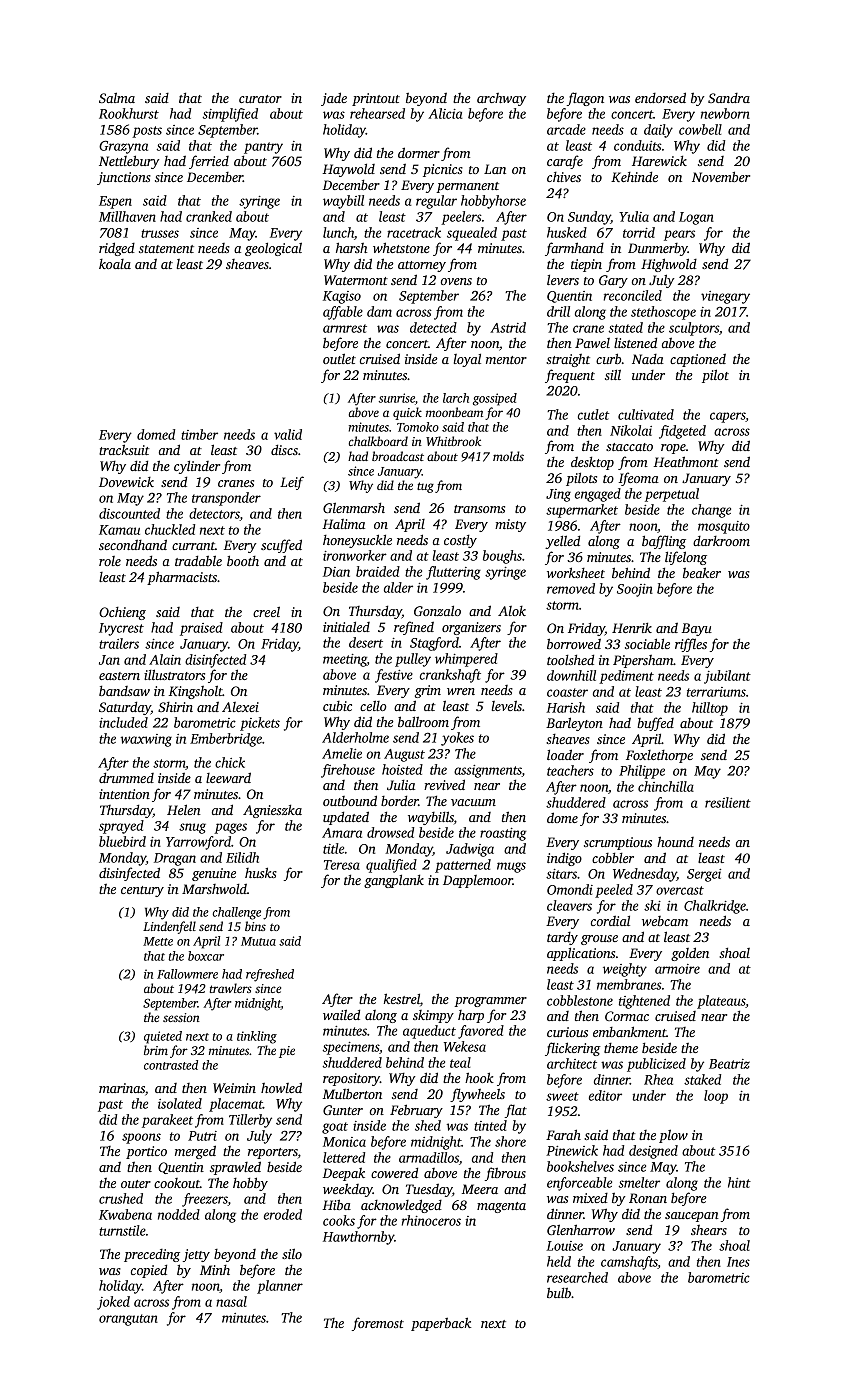 This screenshot has width=849, height=1400. Describe the element at coordinates (334, 99) in the screenshot. I see `jade` at that location.
